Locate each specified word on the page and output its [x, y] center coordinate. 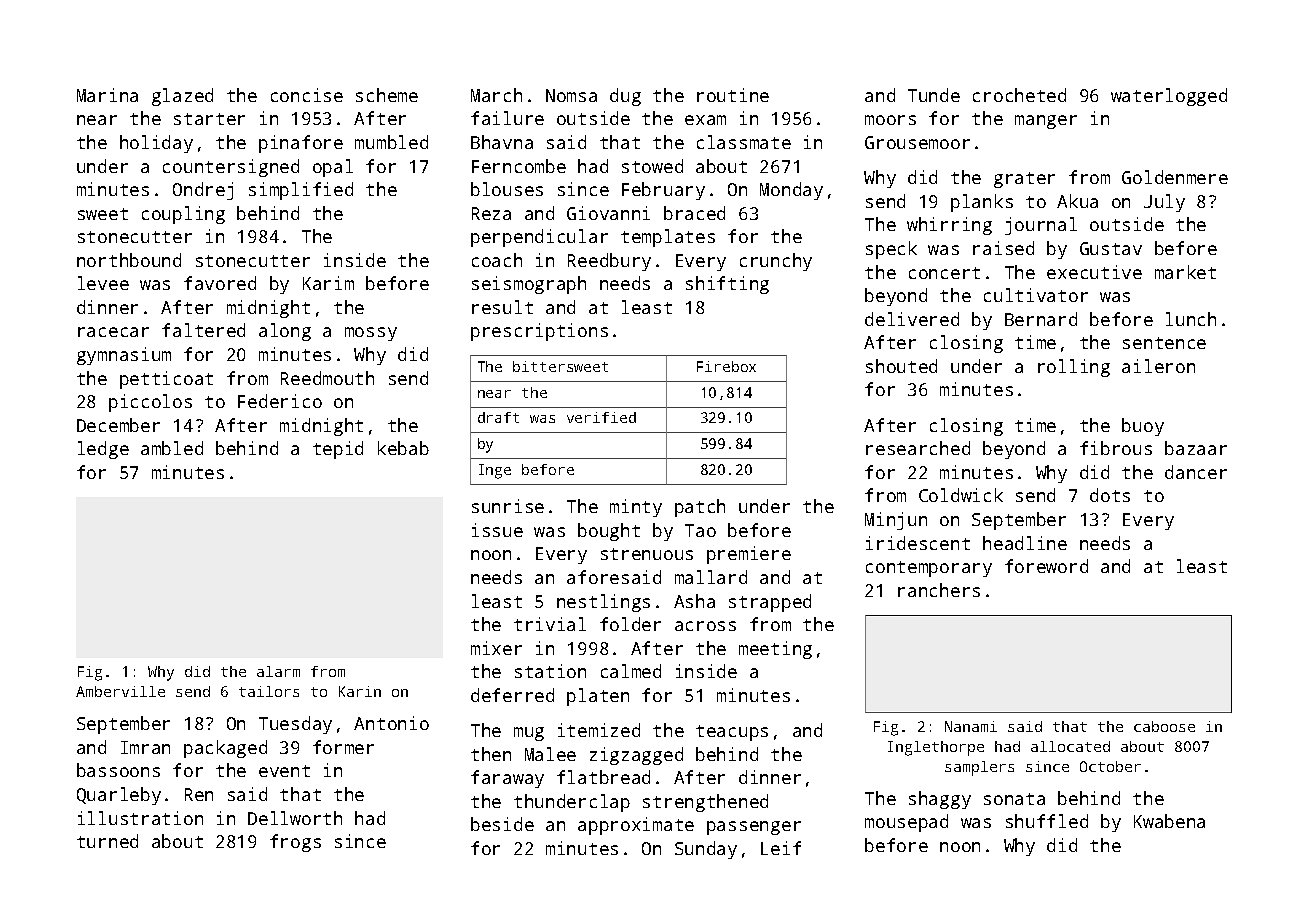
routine [733, 95]
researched [918, 448]
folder [630, 624]
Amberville [120, 691]
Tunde [934, 95]
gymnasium [124, 356]
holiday [156, 144]
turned [107, 841]
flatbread [603, 777]
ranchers [939, 590]
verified [601, 417]
